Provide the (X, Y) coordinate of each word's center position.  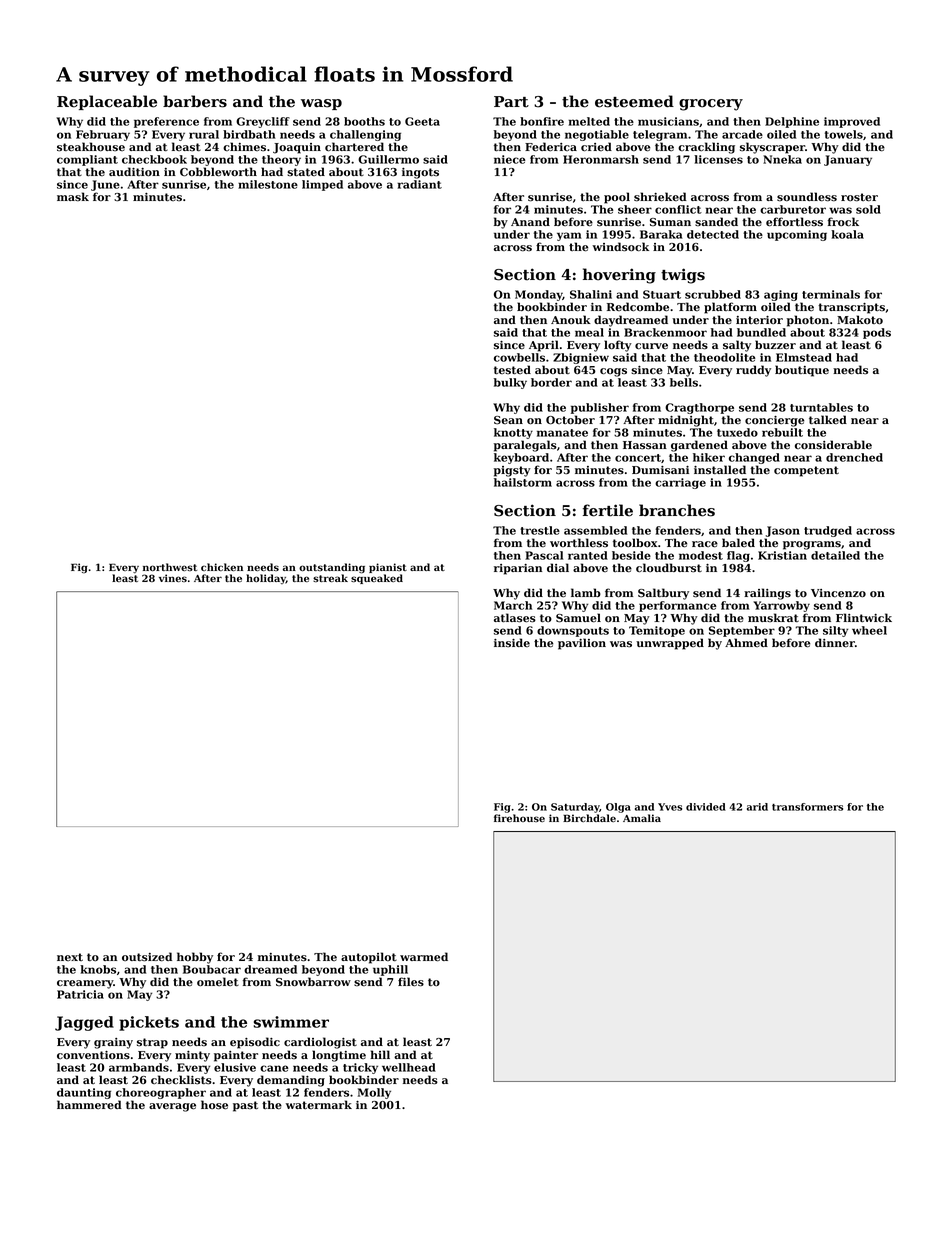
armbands (139, 1067)
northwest (170, 567)
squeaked (377, 579)
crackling (706, 148)
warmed (424, 957)
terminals (831, 294)
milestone (268, 184)
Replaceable (107, 102)
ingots (420, 173)
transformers (807, 807)
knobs (98, 969)
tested (512, 370)
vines (173, 578)
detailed (835, 555)
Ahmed (746, 642)
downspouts (573, 631)
